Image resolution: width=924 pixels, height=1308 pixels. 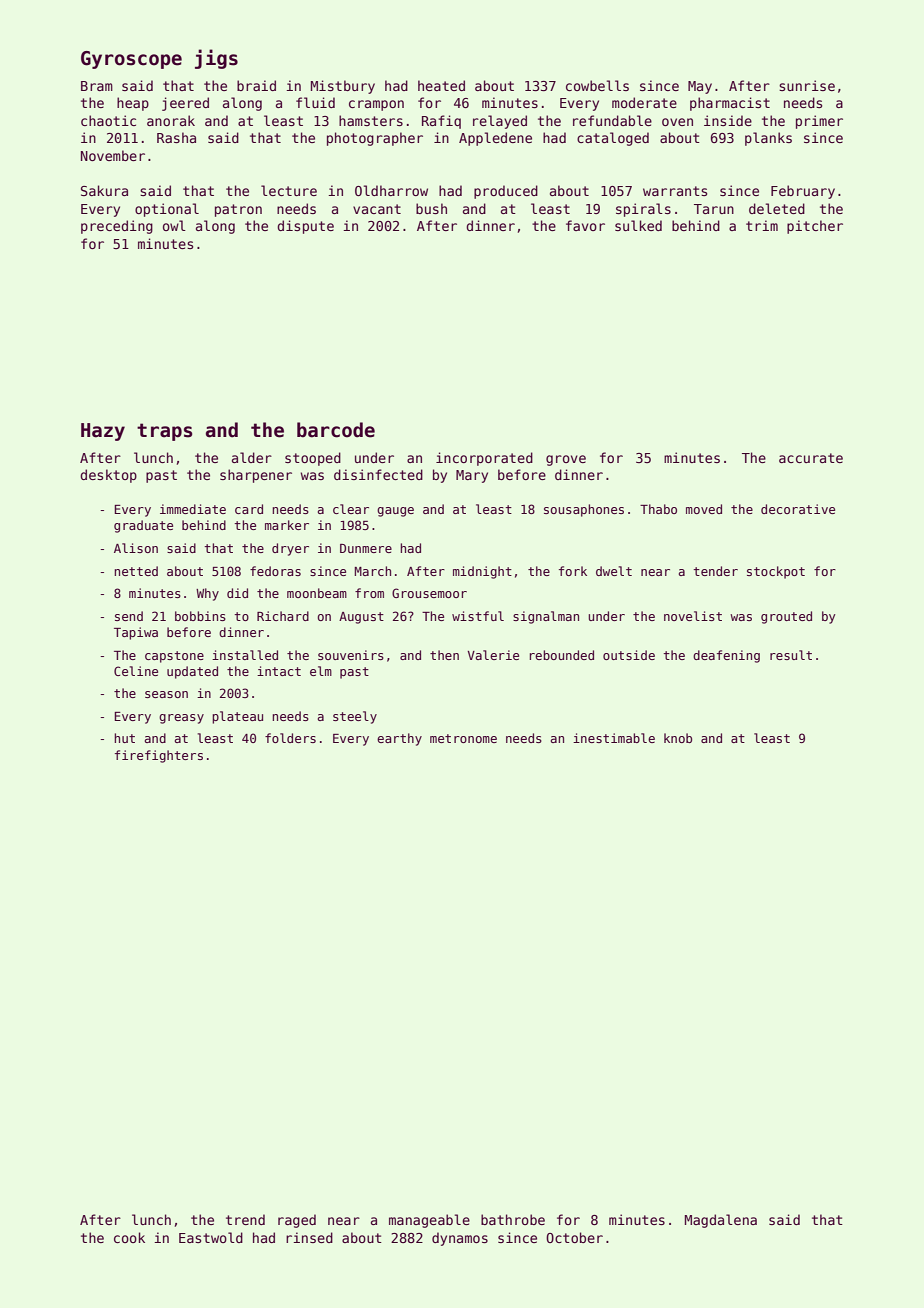 I want to click on firefighters, so click(x=159, y=756).
